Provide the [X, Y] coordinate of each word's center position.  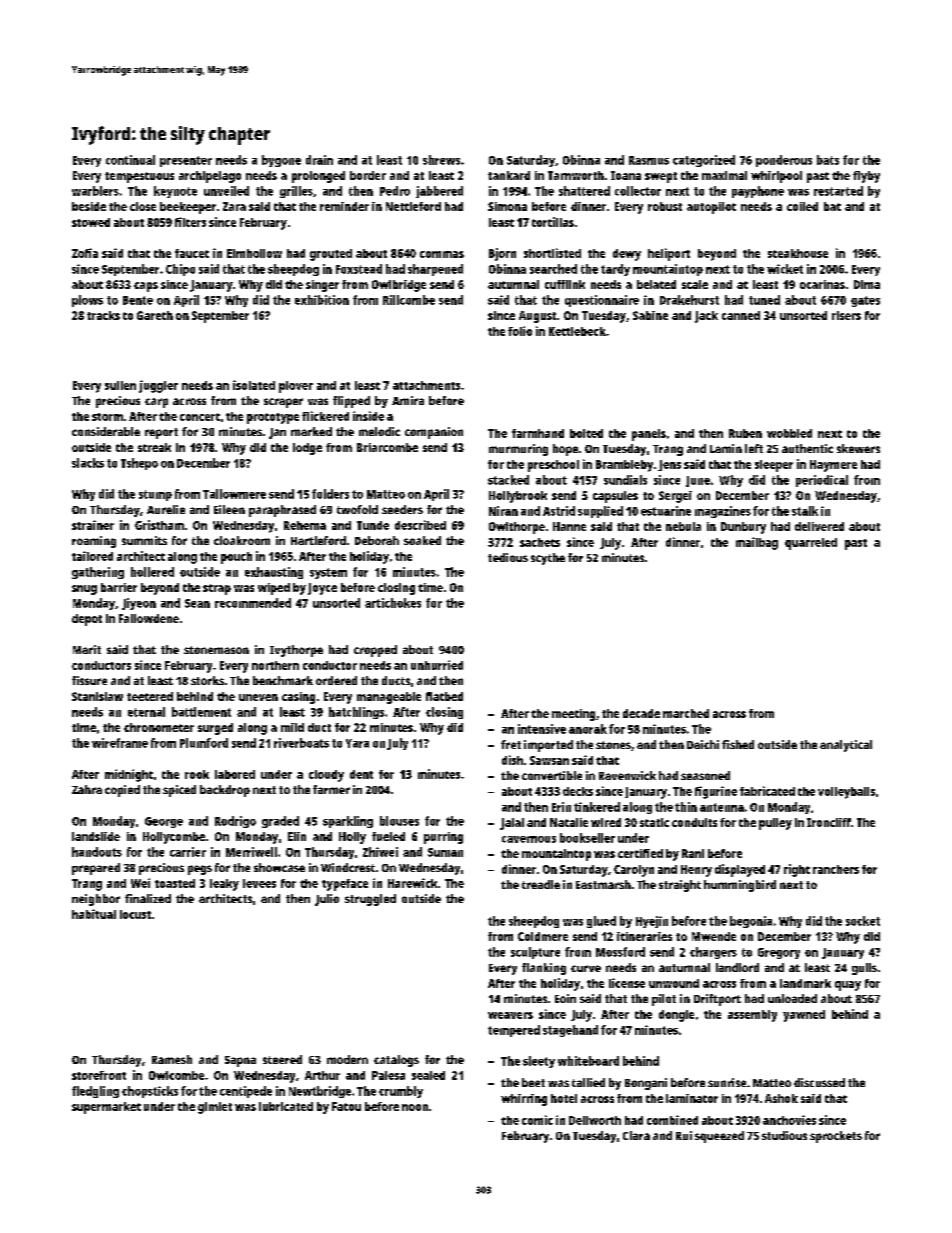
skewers [858, 448]
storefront [99, 1075]
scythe [548, 559]
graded [280, 822]
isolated [254, 385]
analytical [846, 746]
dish [512, 760]
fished [738, 744]
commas [442, 254]
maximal [724, 175]
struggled [370, 900]
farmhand [538, 433]
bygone [281, 161]
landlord [737, 967]
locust [135, 914]
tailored [92, 556]
